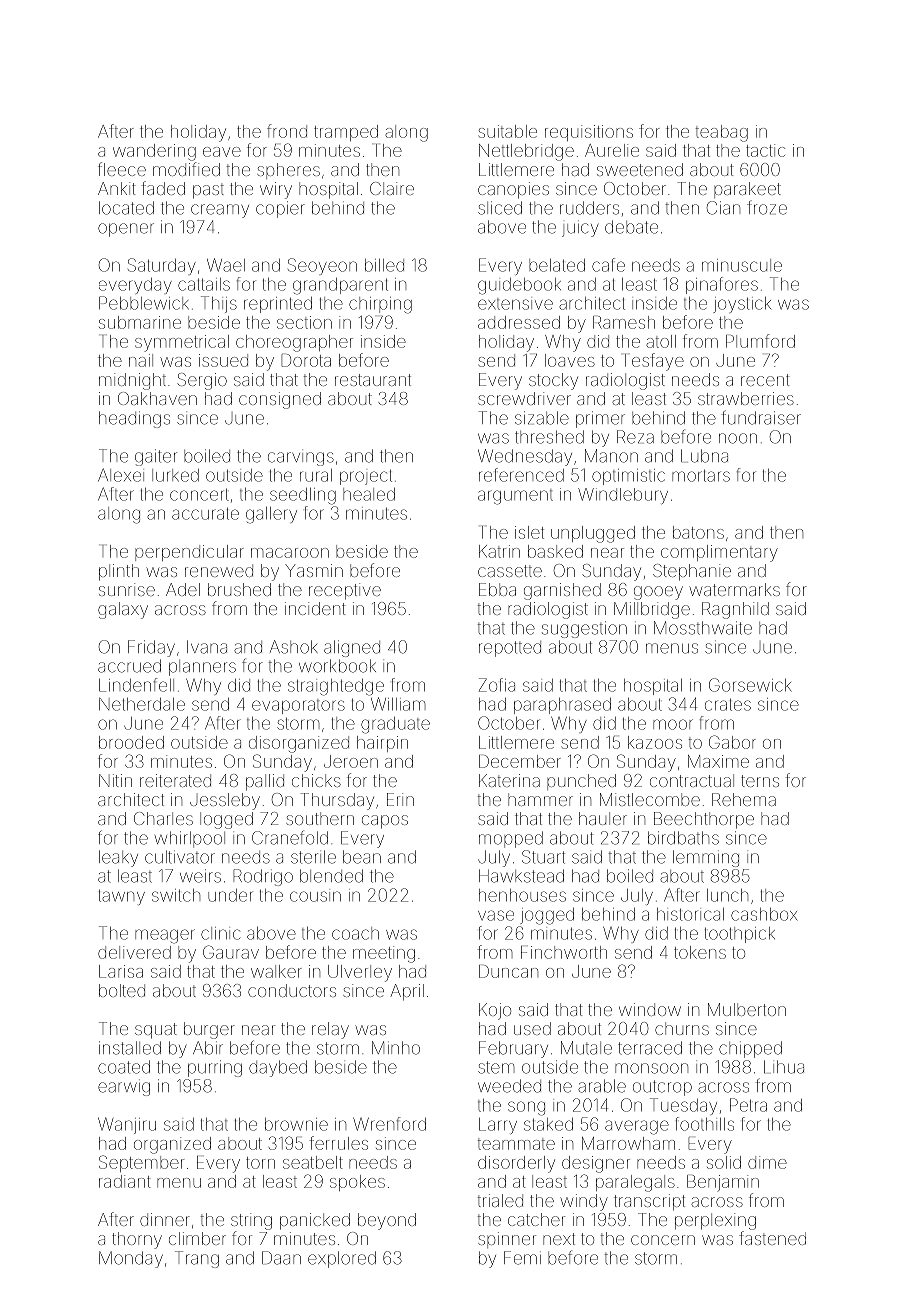 This screenshot has height=1316, width=908. What do you see at coordinates (331, 876) in the screenshot?
I see `blended` at bounding box center [331, 876].
